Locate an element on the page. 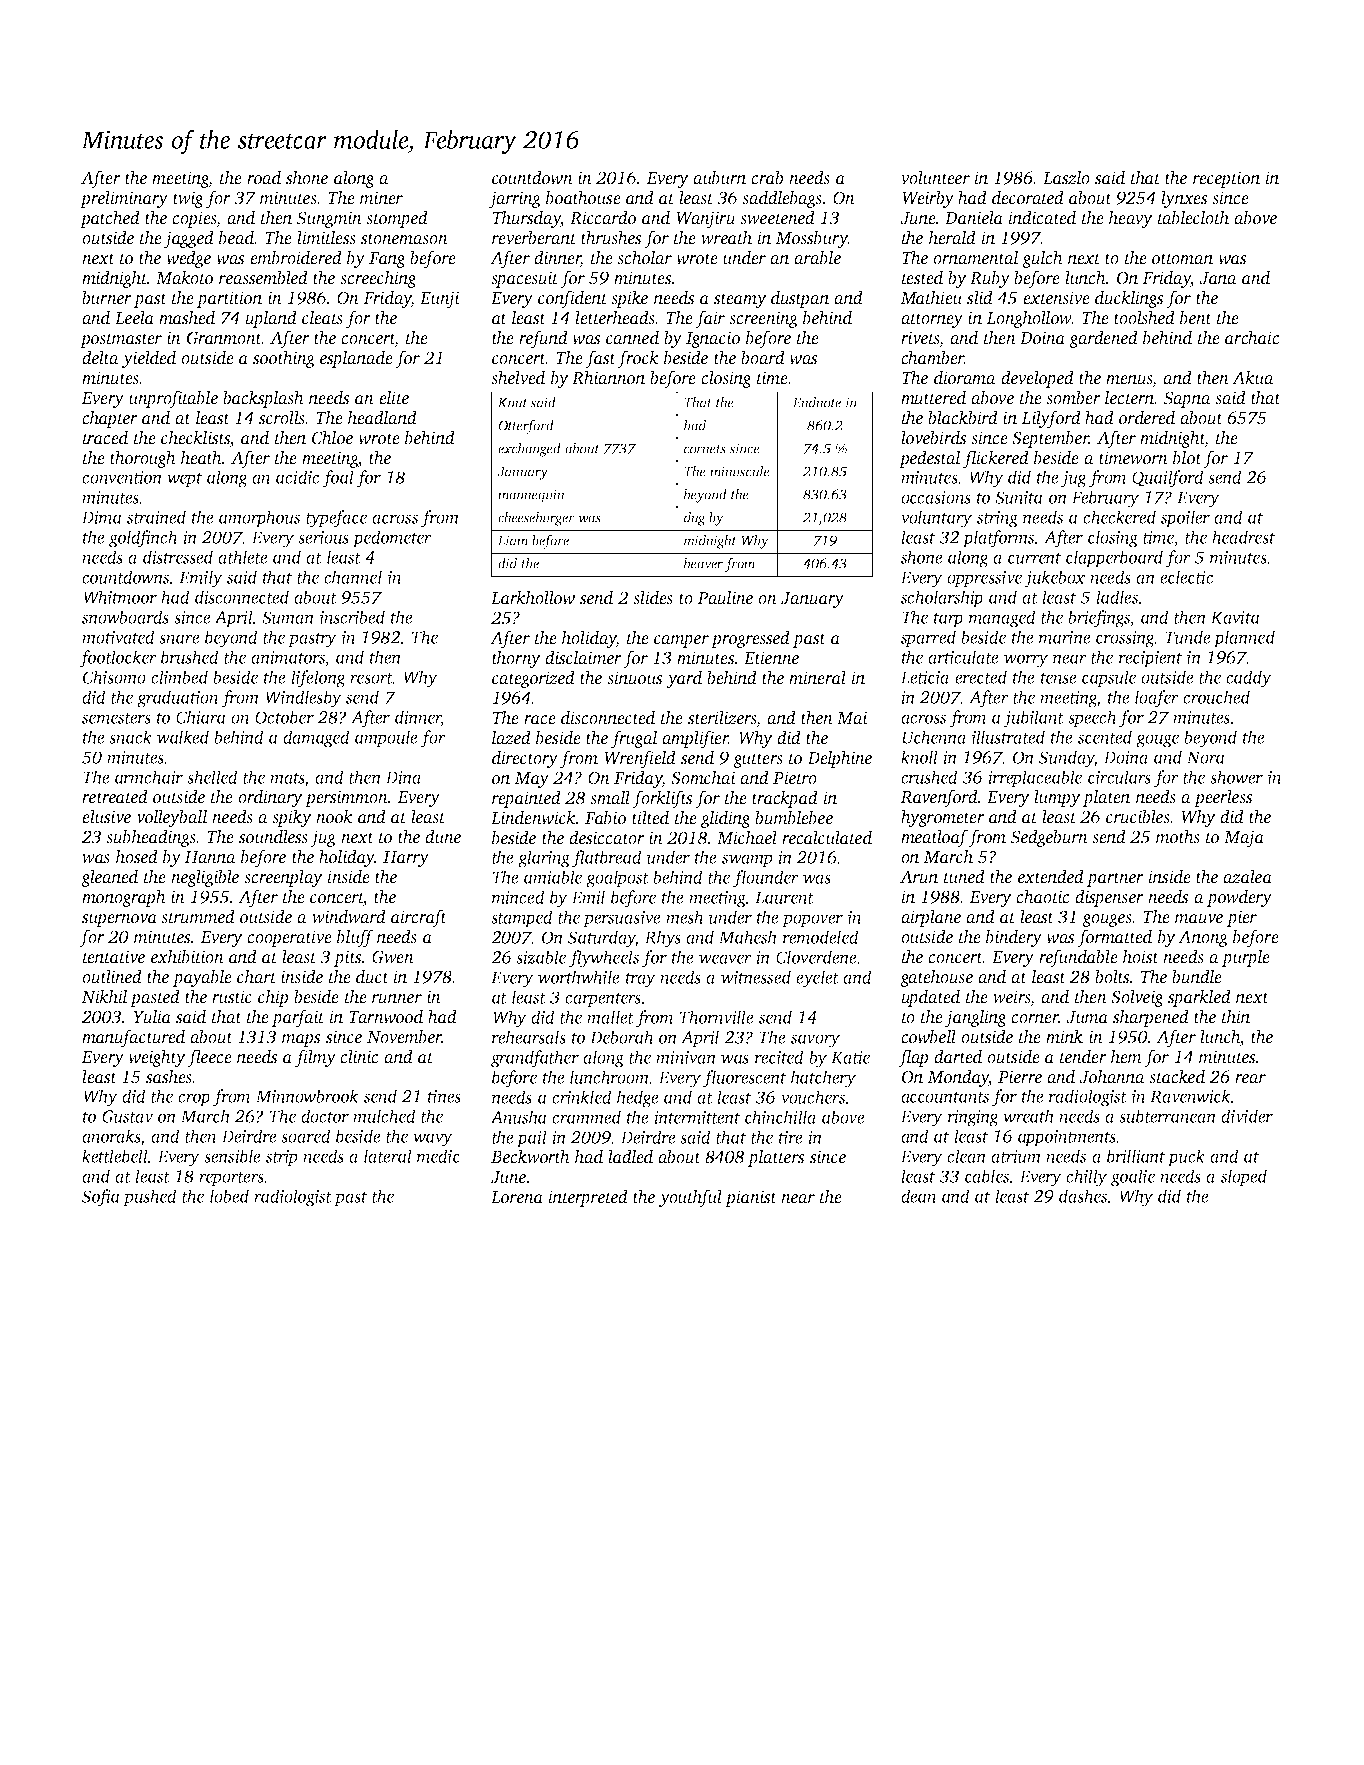 The height and width of the image is (1765, 1364). toolshed is located at coordinates (1144, 318).
